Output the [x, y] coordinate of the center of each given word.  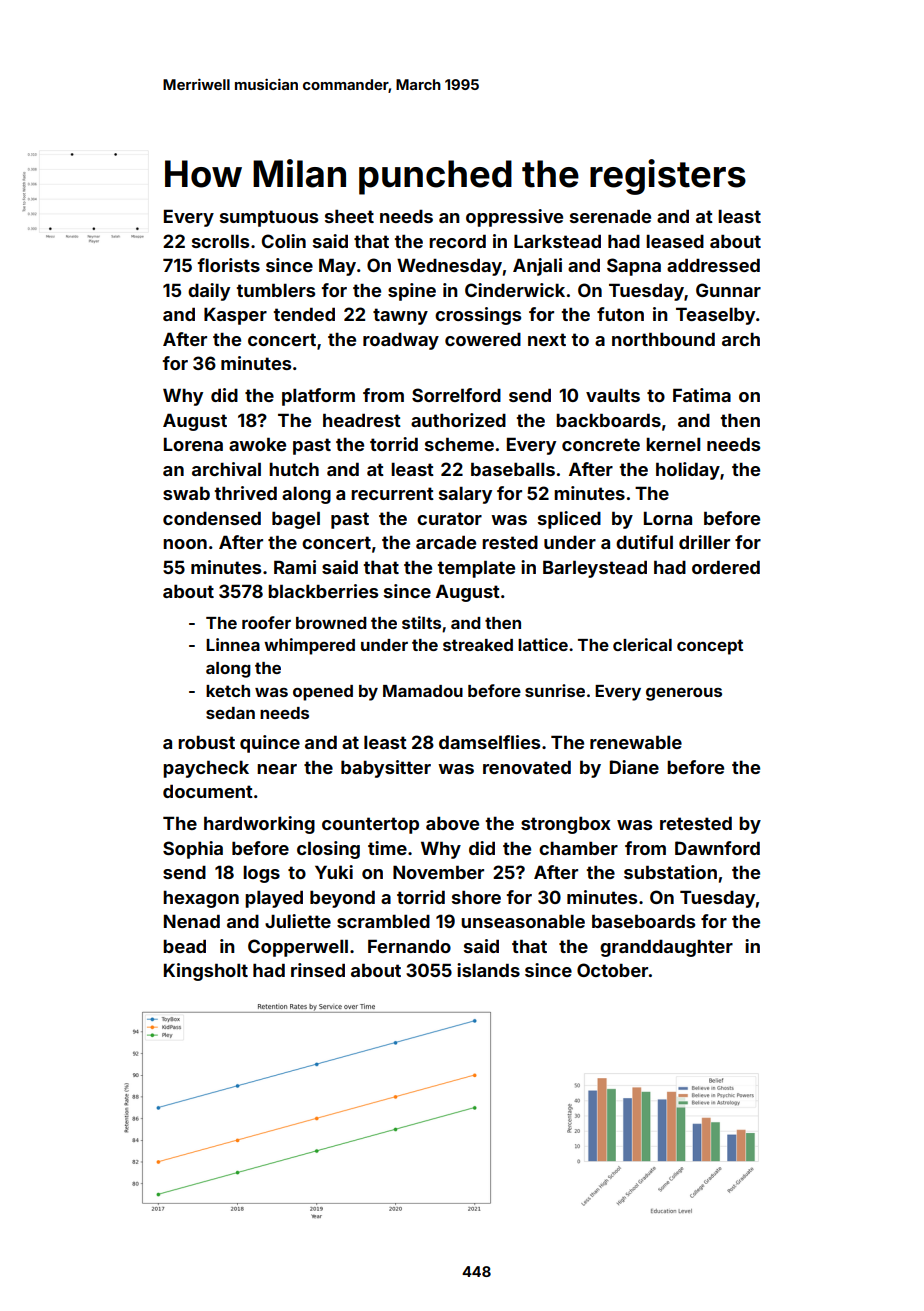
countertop [370, 825]
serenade [610, 216]
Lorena [193, 444]
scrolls [220, 241]
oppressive [514, 218]
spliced [569, 520]
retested [696, 823]
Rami [295, 567]
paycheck [206, 769]
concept [710, 647]
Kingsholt [206, 972]
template [476, 569]
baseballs [513, 469]
